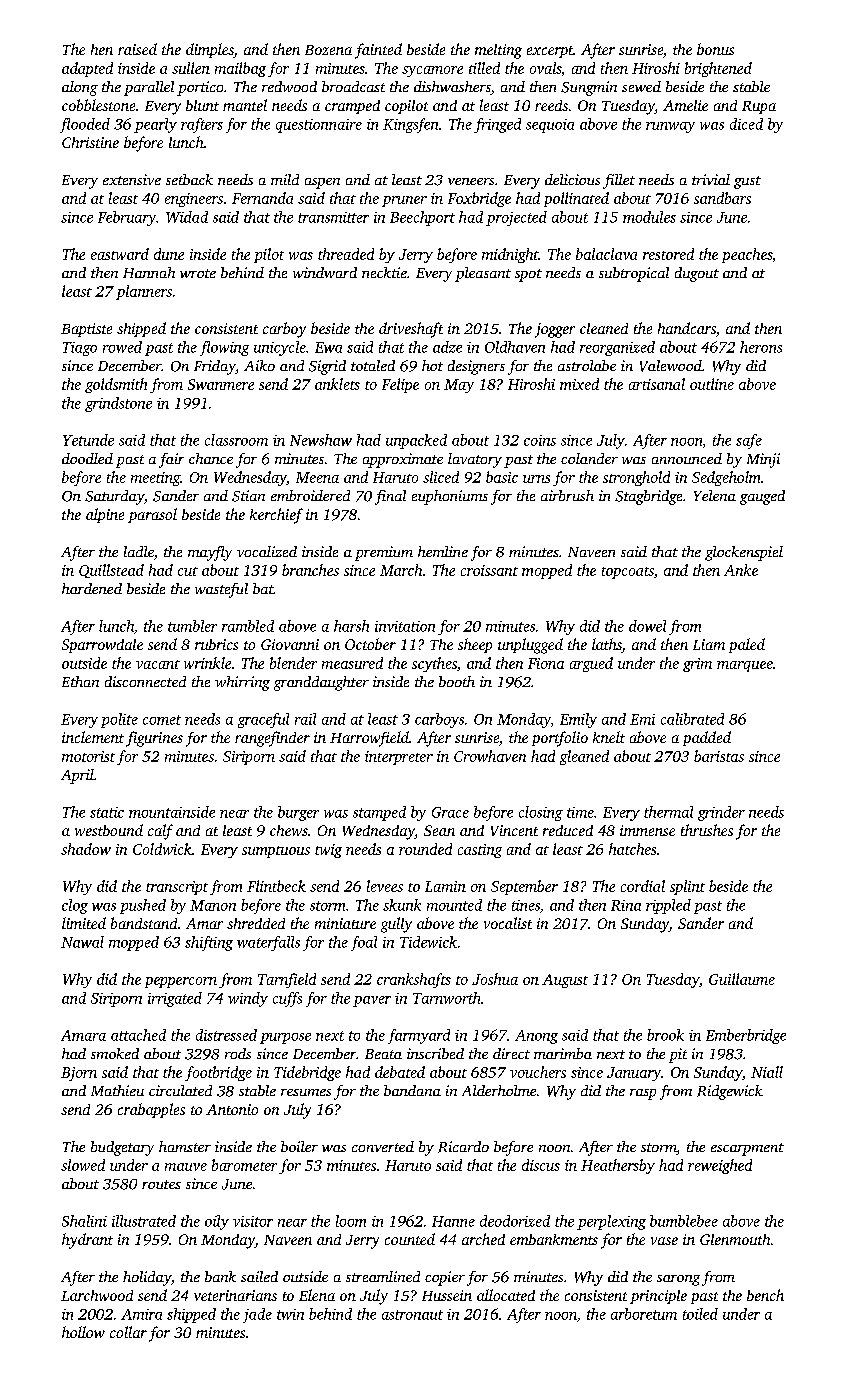 This screenshot has width=849, height=1400. I want to click on excerpt, so click(550, 52).
